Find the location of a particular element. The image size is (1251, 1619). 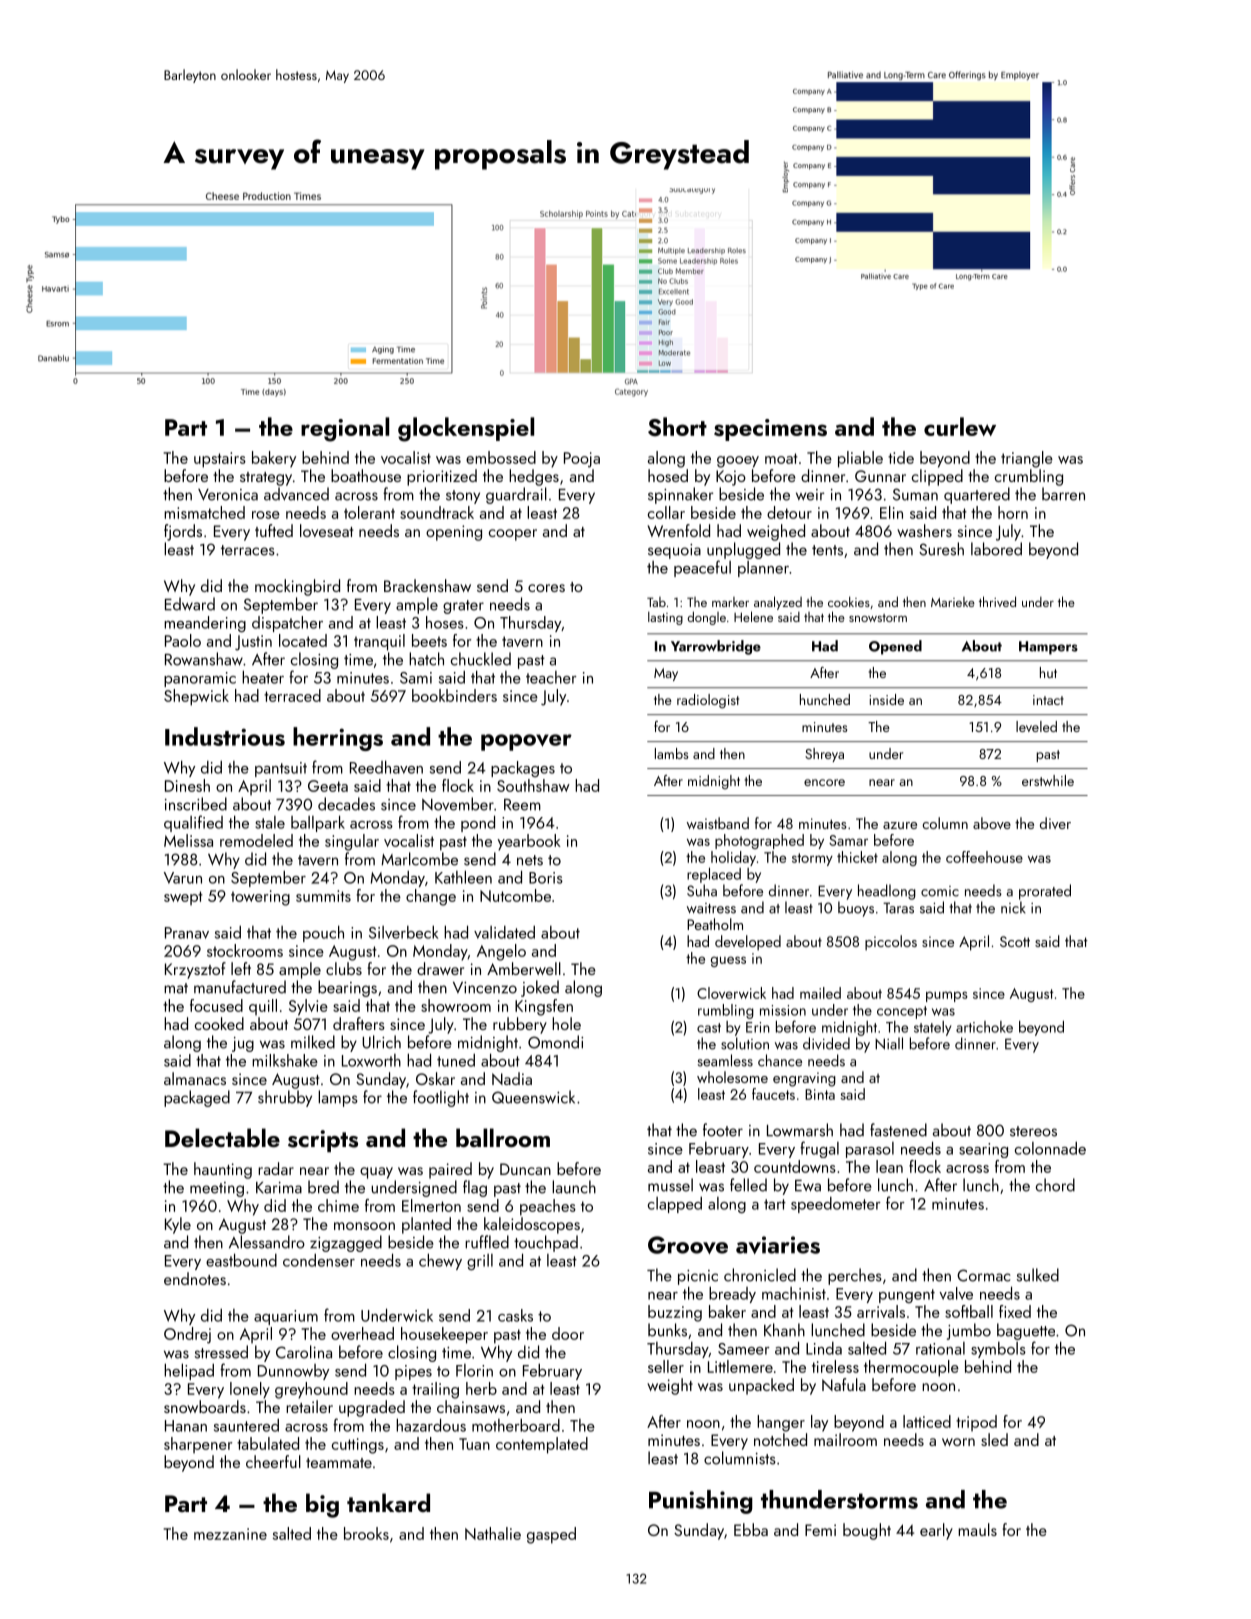

mezzanine is located at coordinates (230, 1534).
